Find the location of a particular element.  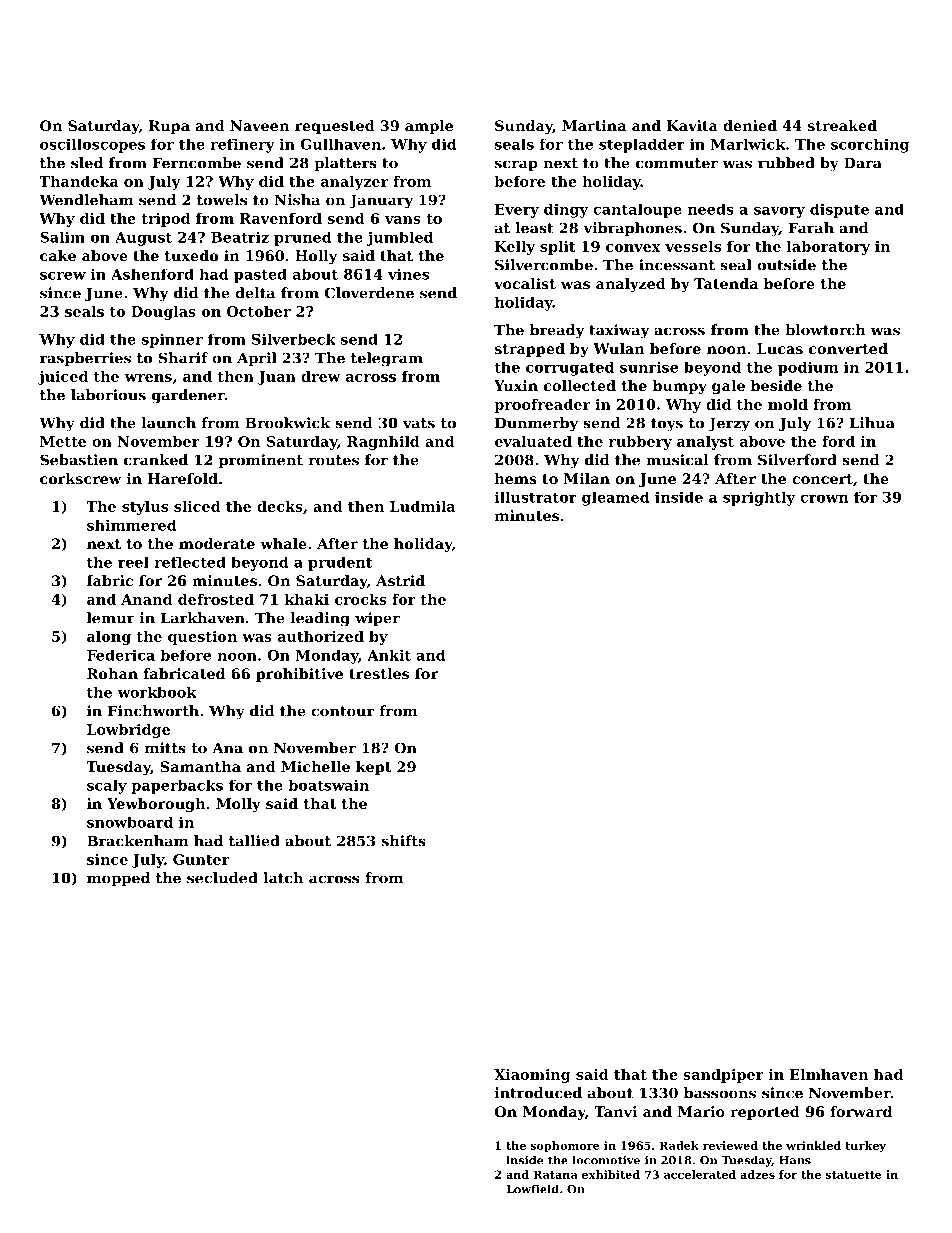

Lowfield is located at coordinates (532, 1189).
